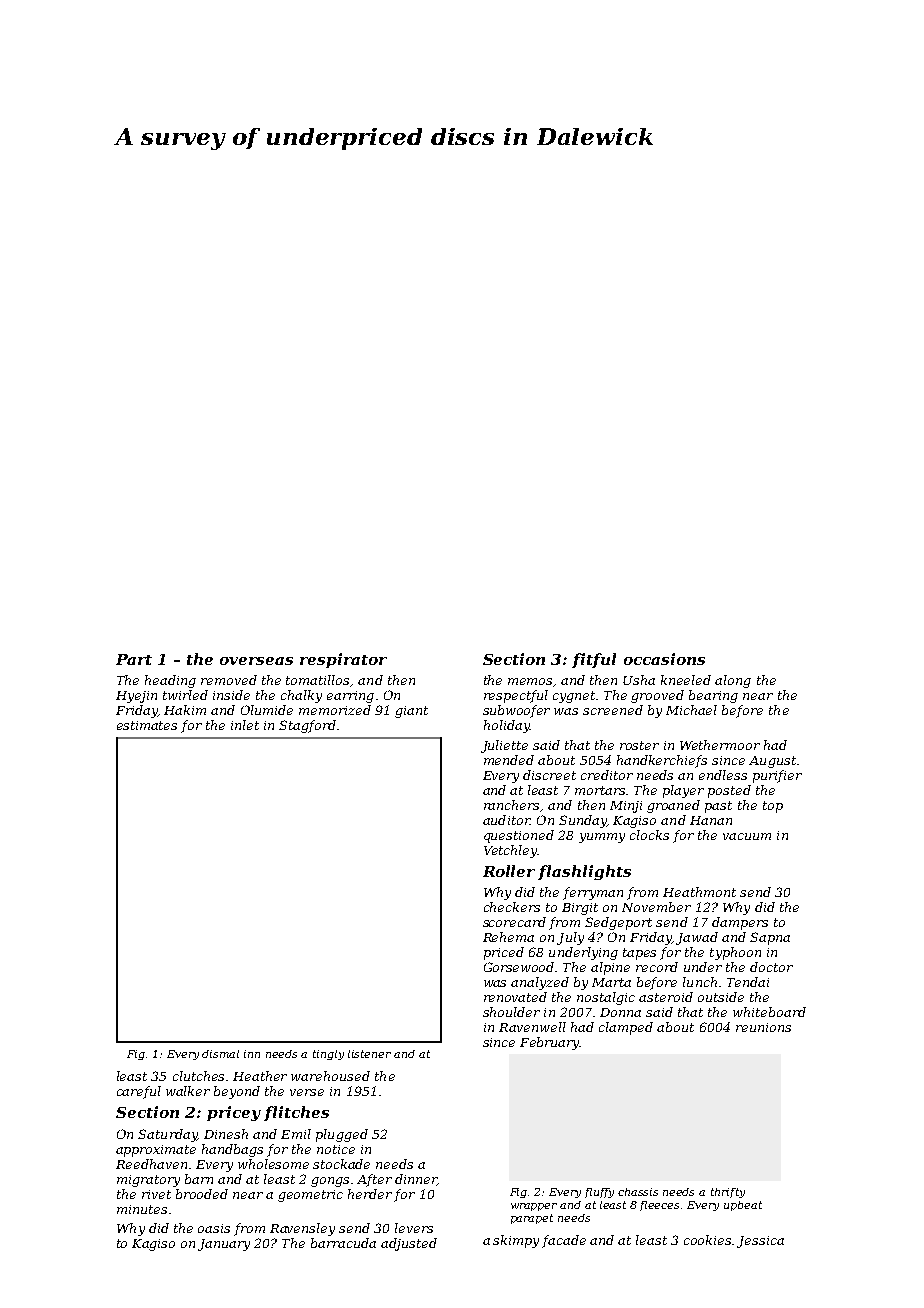  Describe the element at coordinates (520, 967) in the document. I see `Gorsewood` at that location.
